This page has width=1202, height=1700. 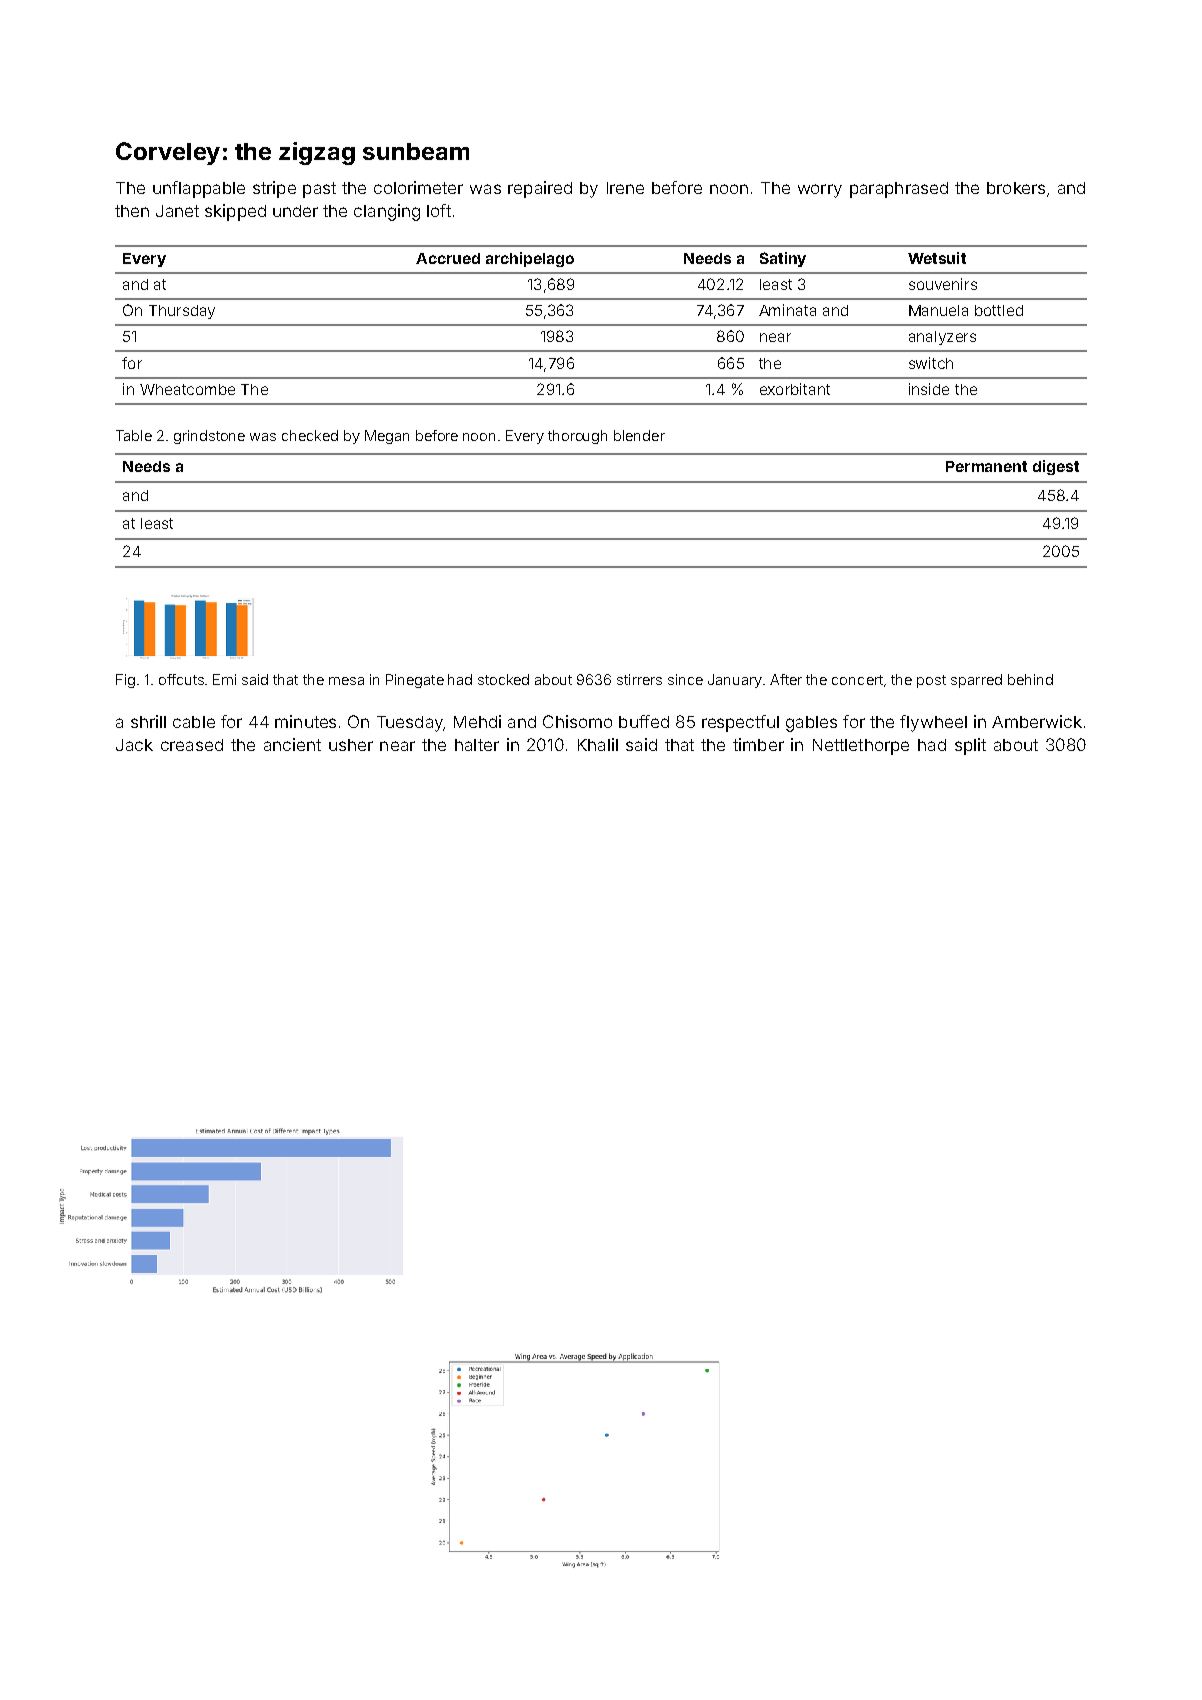 What do you see at coordinates (986, 466) in the page?
I see `Permanent` at bounding box center [986, 466].
